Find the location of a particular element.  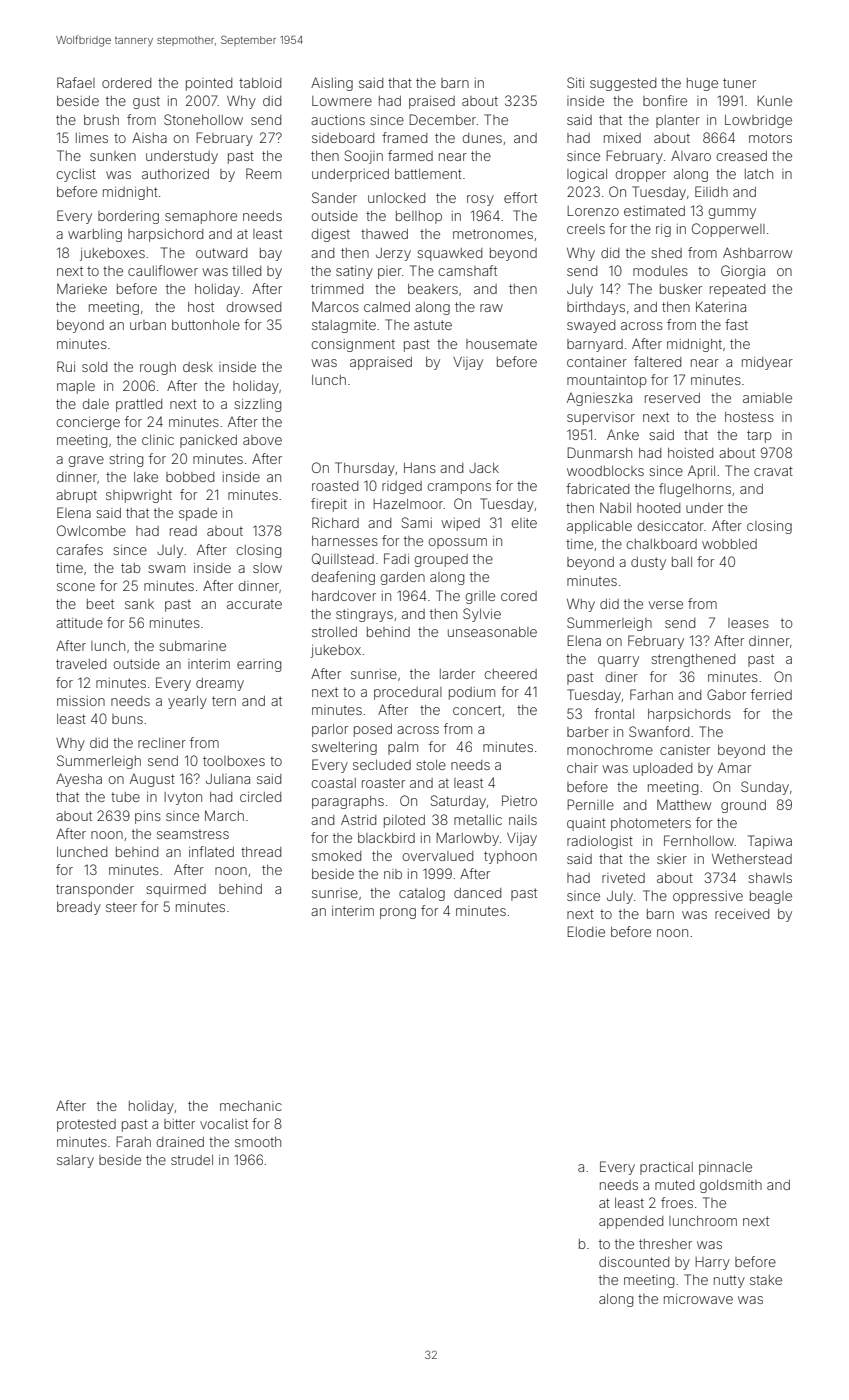

strudel is located at coordinates (192, 1160).
